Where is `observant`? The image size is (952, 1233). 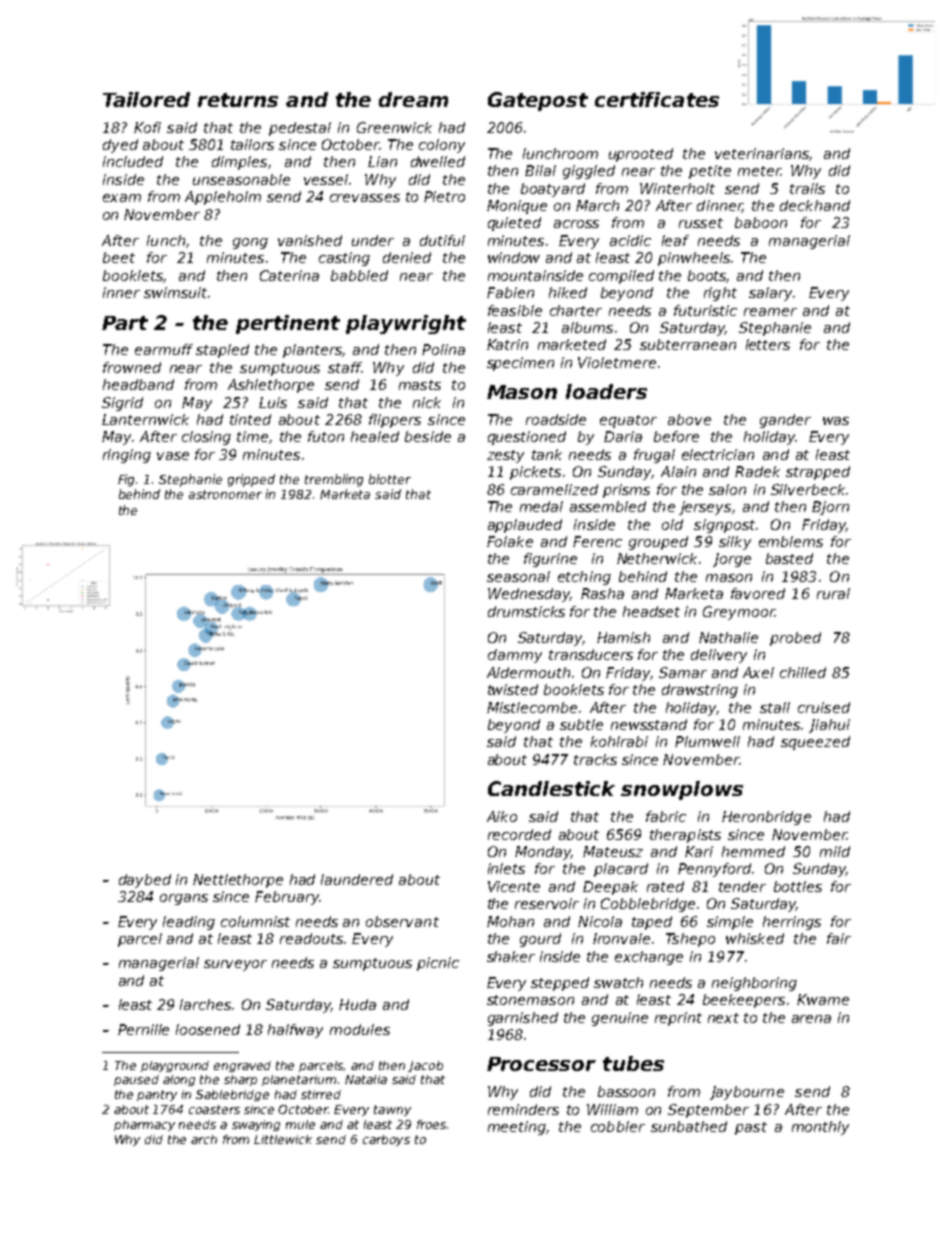 observant is located at coordinates (402, 921).
